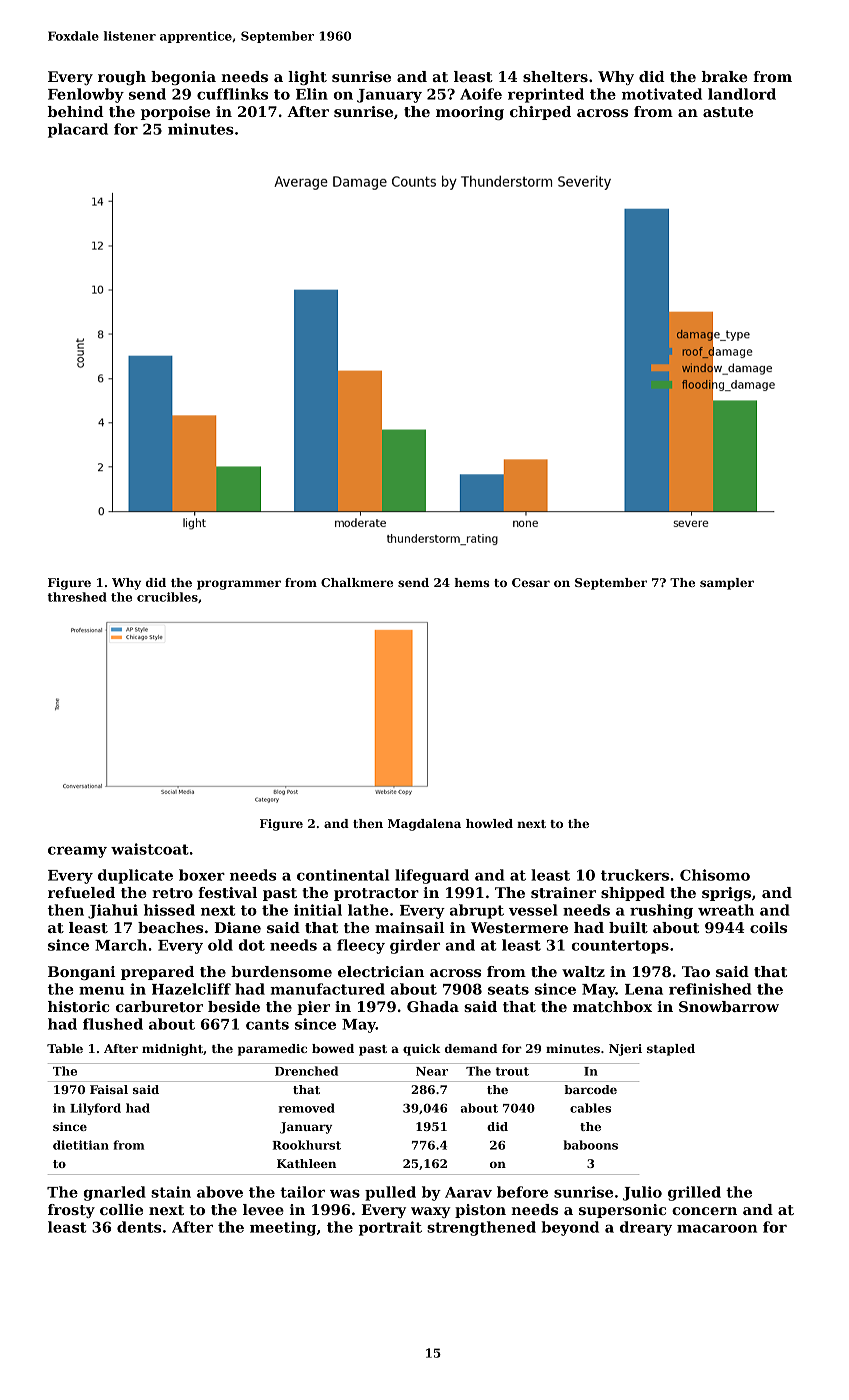  What do you see at coordinates (77, 597) in the document?
I see `threshed` at bounding box center [77, 597].
